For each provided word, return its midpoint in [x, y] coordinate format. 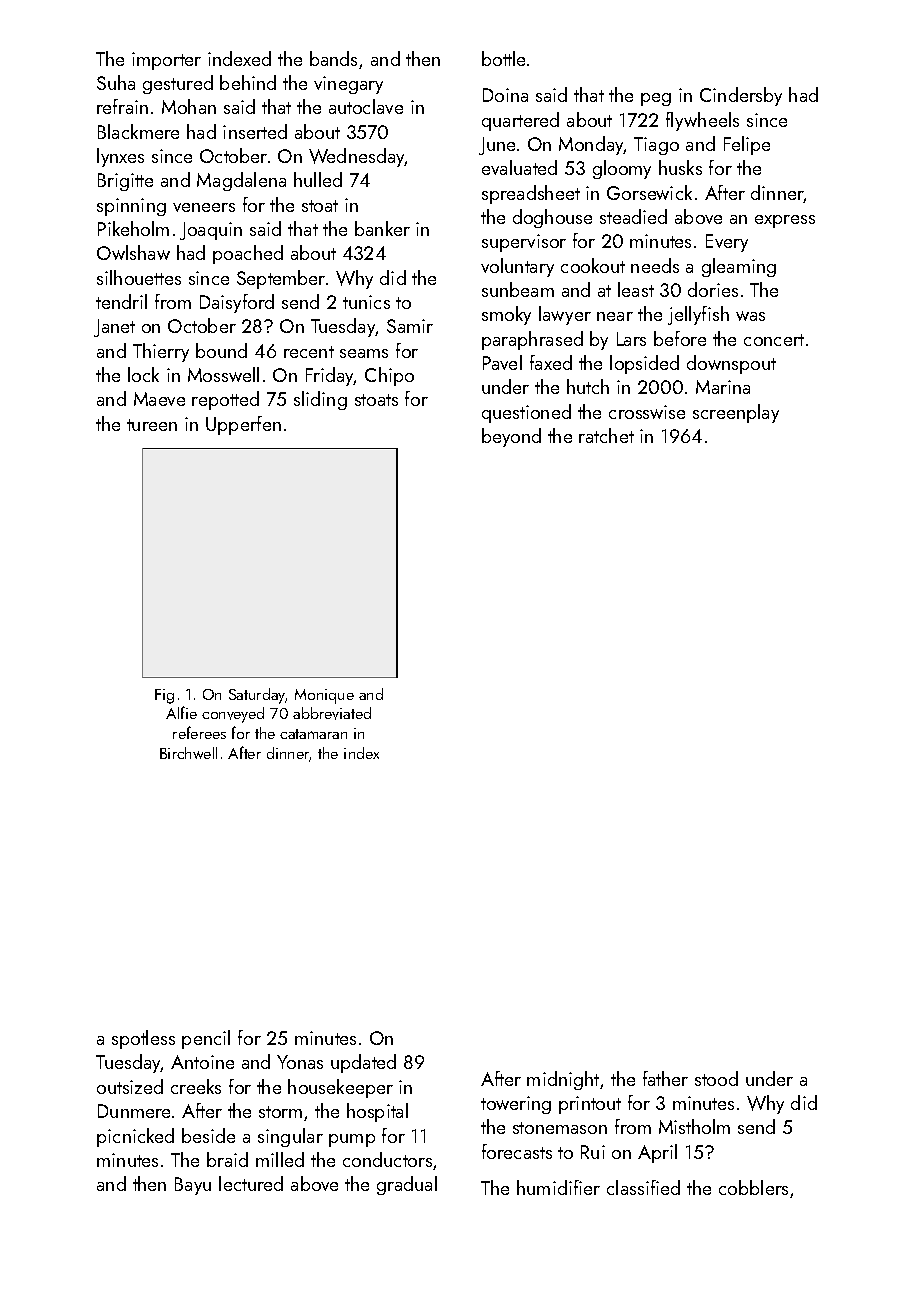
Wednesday [357, 157]
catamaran [313, 734]
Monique [324, 696]
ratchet [606, 435]
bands [333, 58]
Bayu [193, 1186]
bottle [503, 58]
